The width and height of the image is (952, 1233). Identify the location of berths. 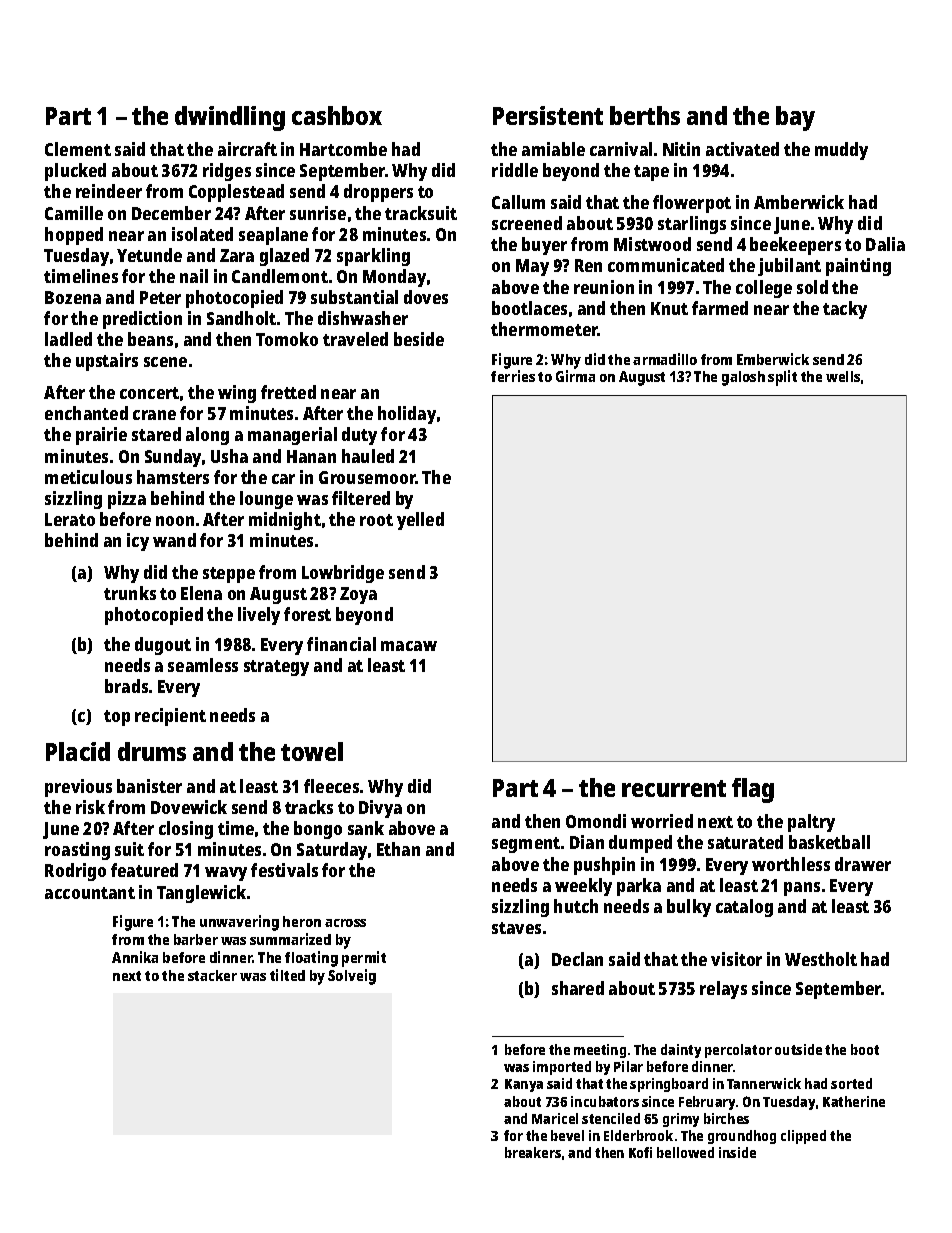
(645, 115).
